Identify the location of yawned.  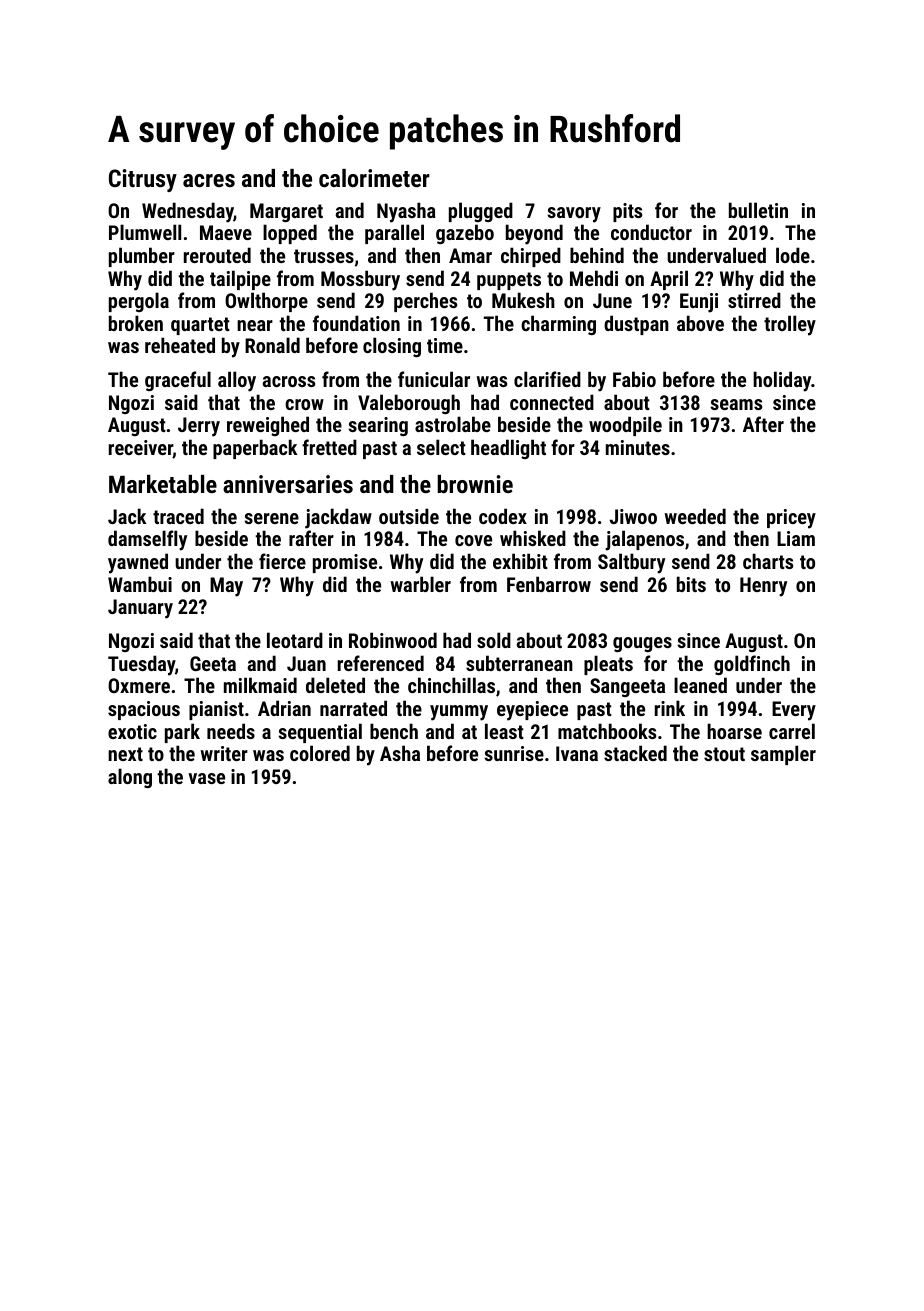
(138, 563).
